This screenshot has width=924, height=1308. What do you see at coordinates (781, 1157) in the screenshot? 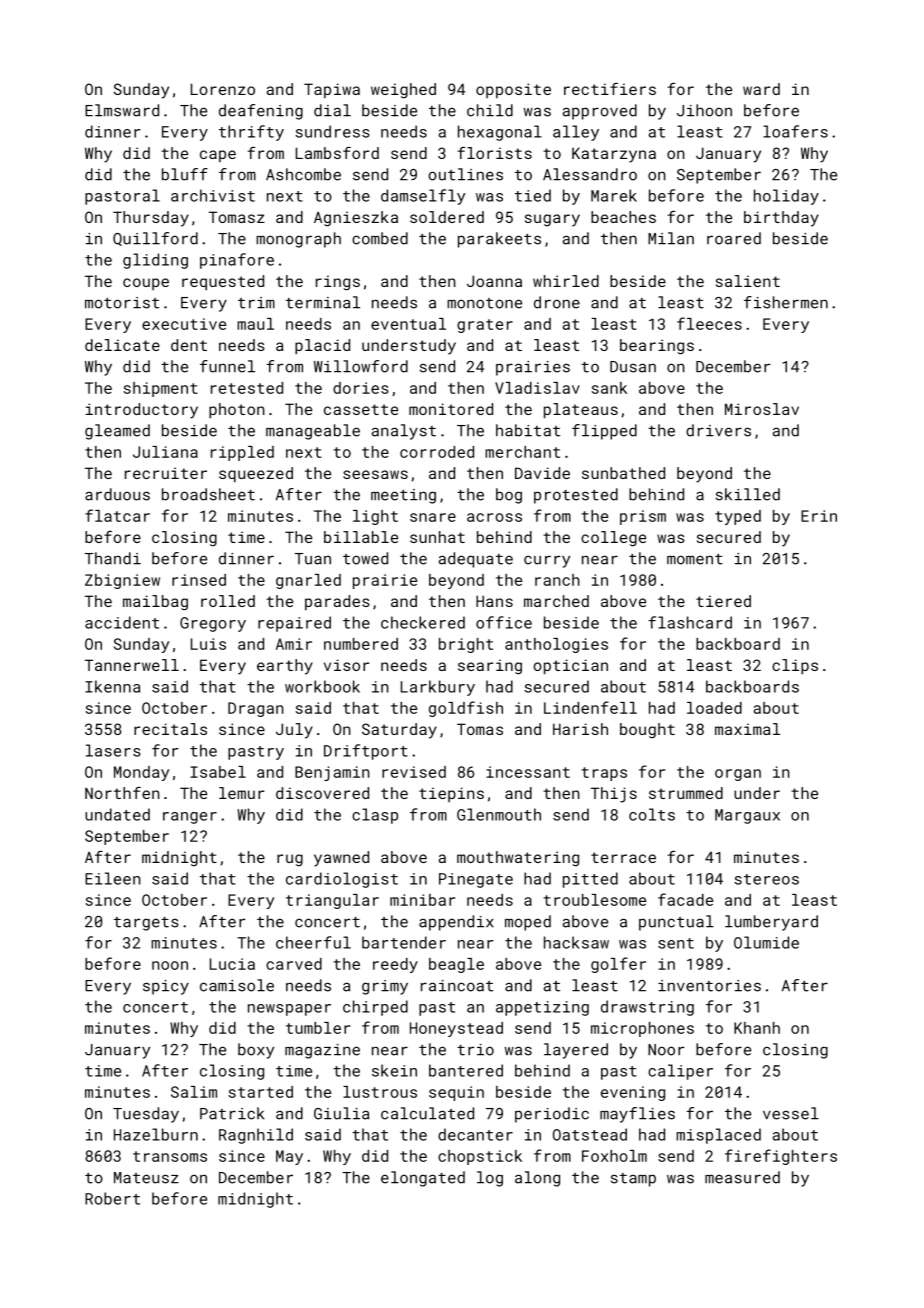
I see `firefighters` at bounding box center [781, 1157].
